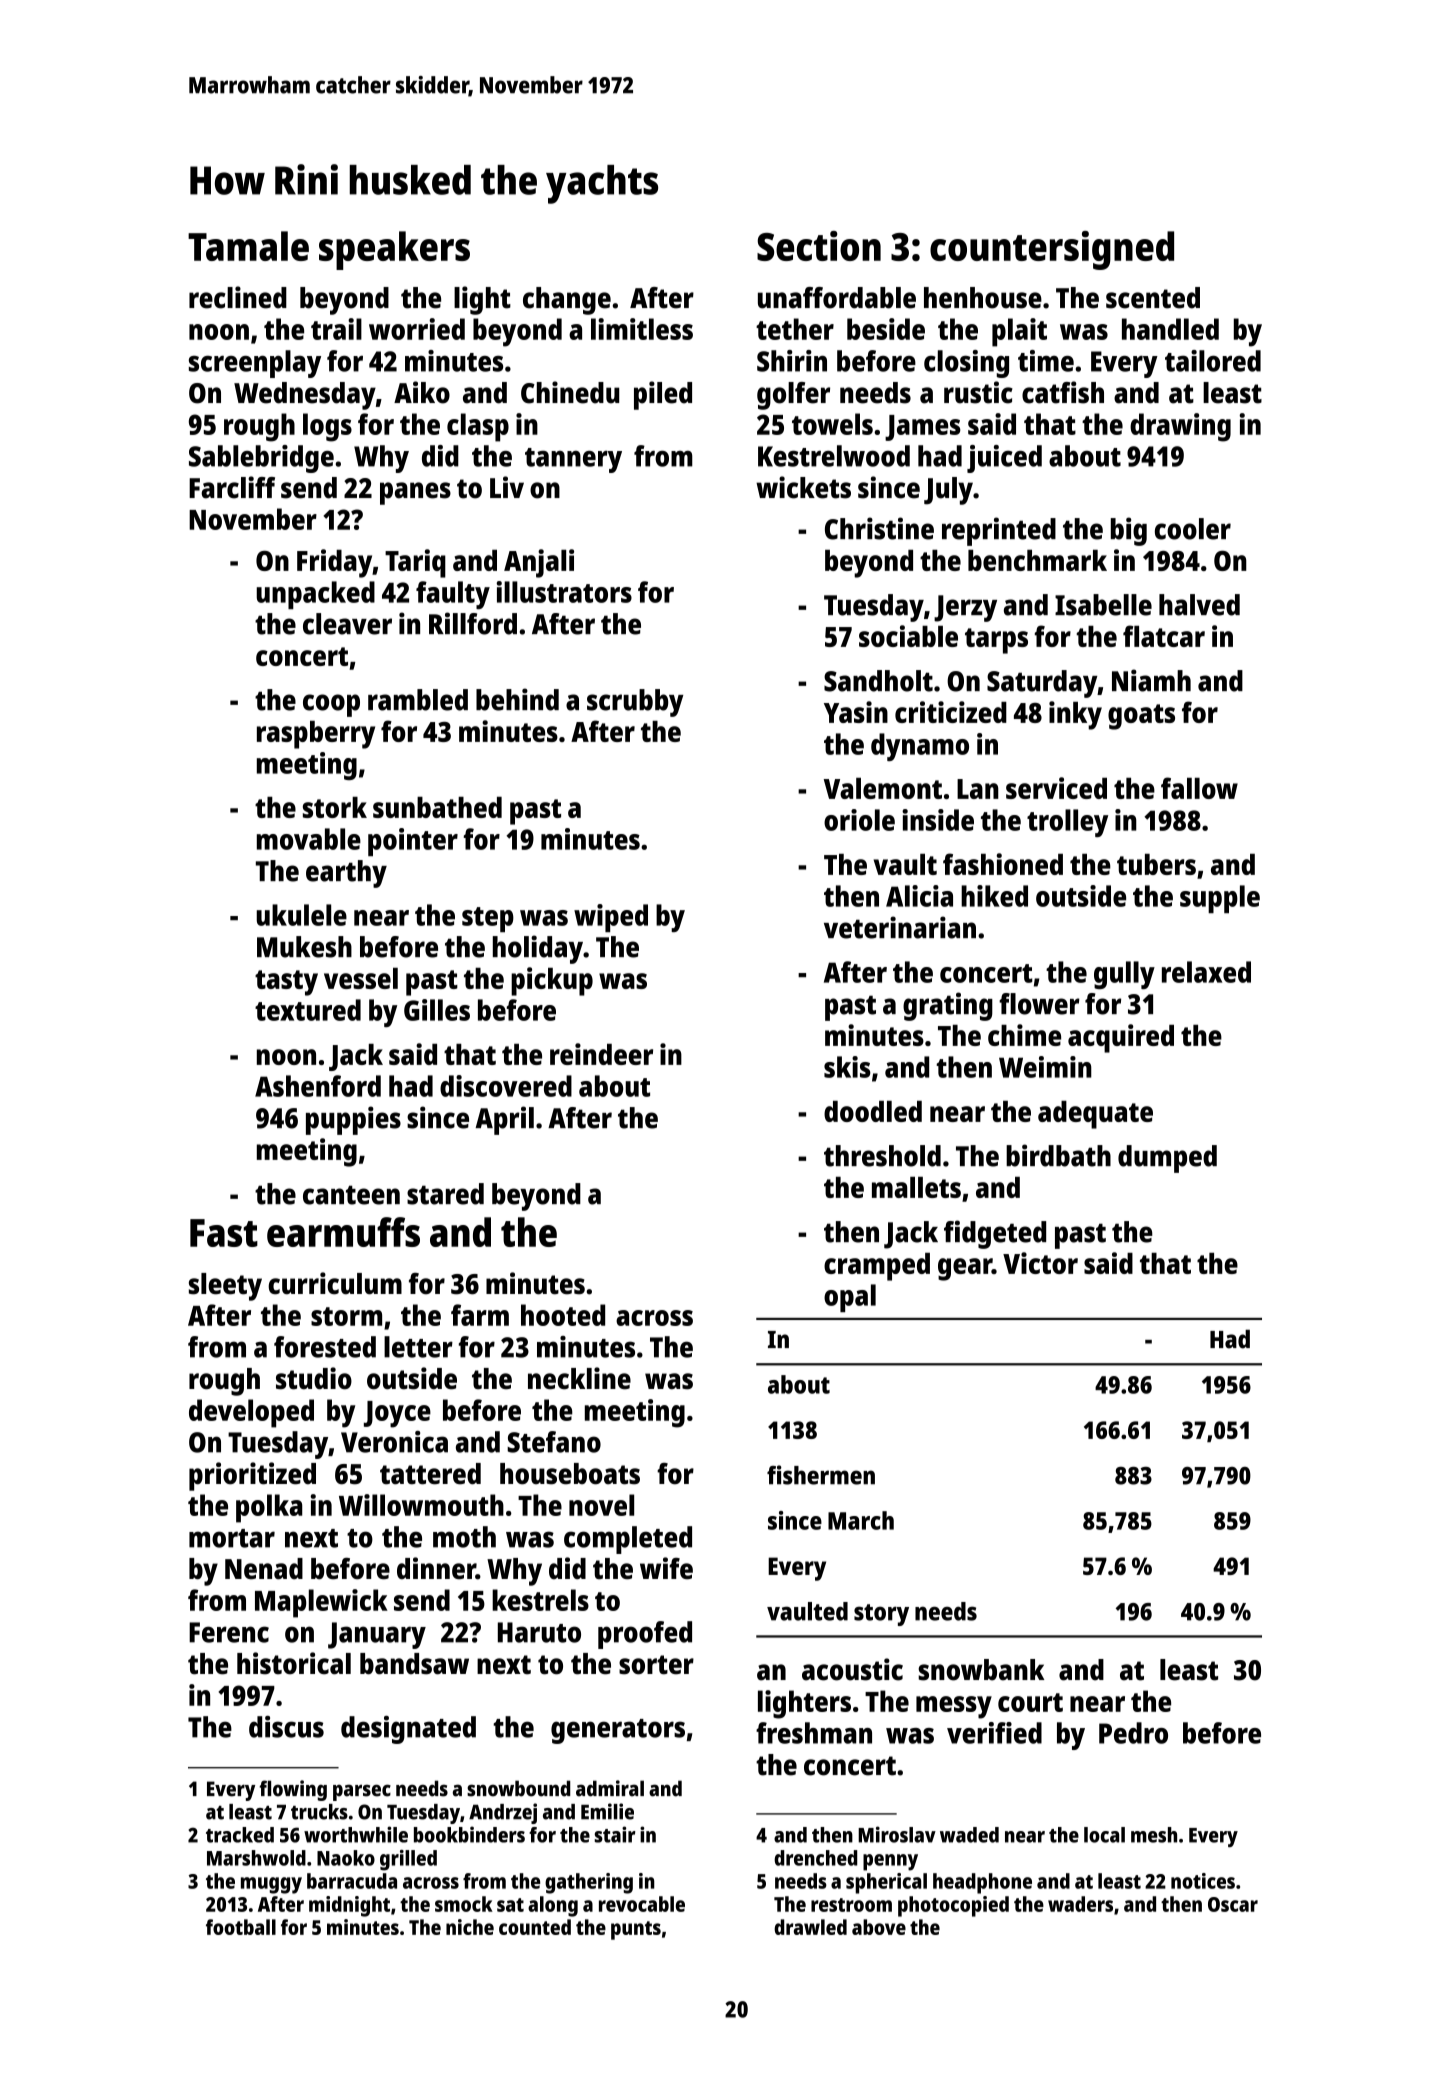 The image size is (1450, 2100). Describe the element at coordinates (309, 839) in the document. I see `movable` at that location.
